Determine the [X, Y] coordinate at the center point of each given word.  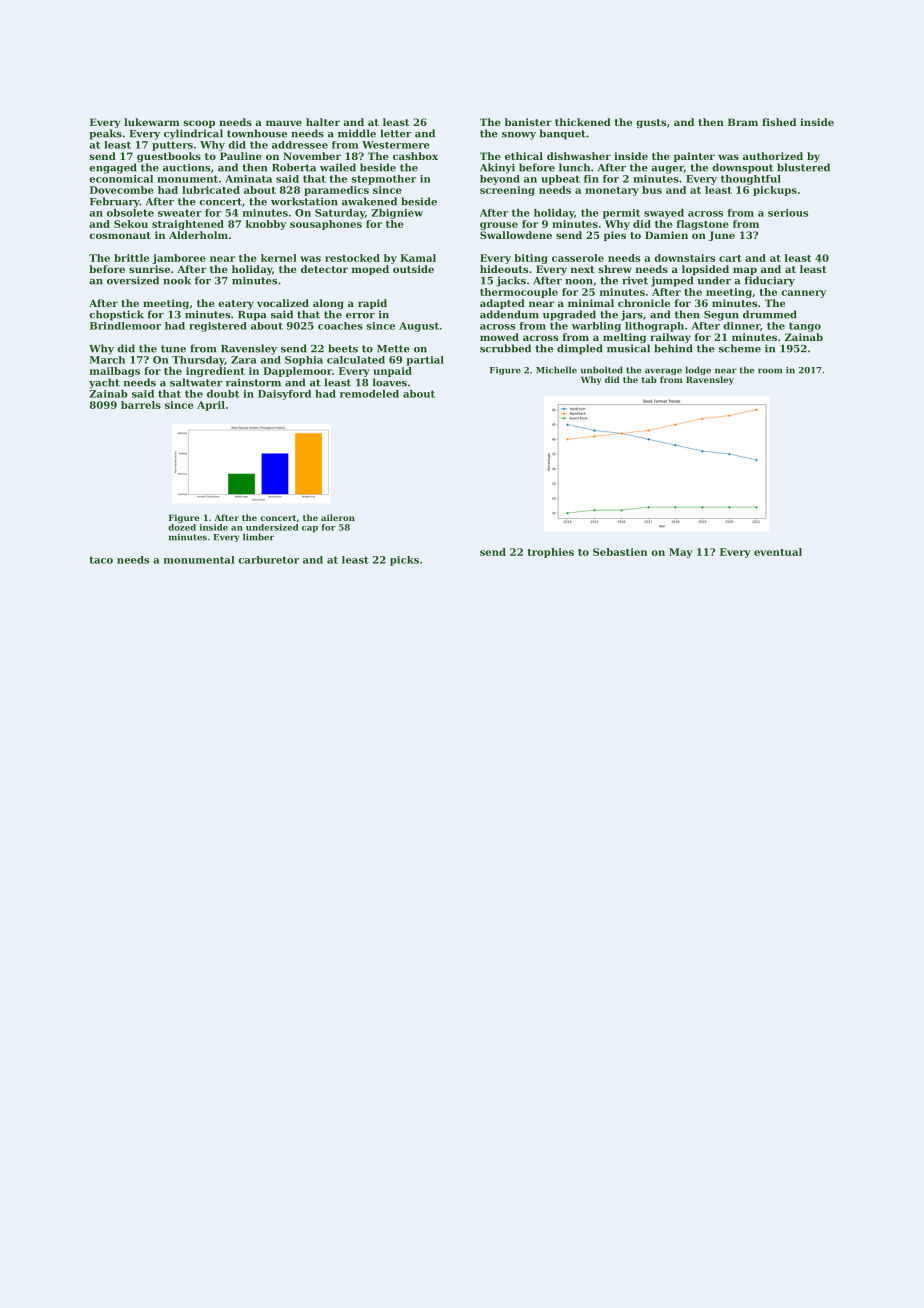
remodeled [369, 394]
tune [173, 349]
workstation [304, 201]
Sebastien [620, 552]
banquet [563, 134]
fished [779, 122]
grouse [499, 226]
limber [258, 537]
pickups [775, 191]
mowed [499, 337]
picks [404, 561]
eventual [778, 552]
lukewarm [152, 122]
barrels [141, 405]
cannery [803, 294]
